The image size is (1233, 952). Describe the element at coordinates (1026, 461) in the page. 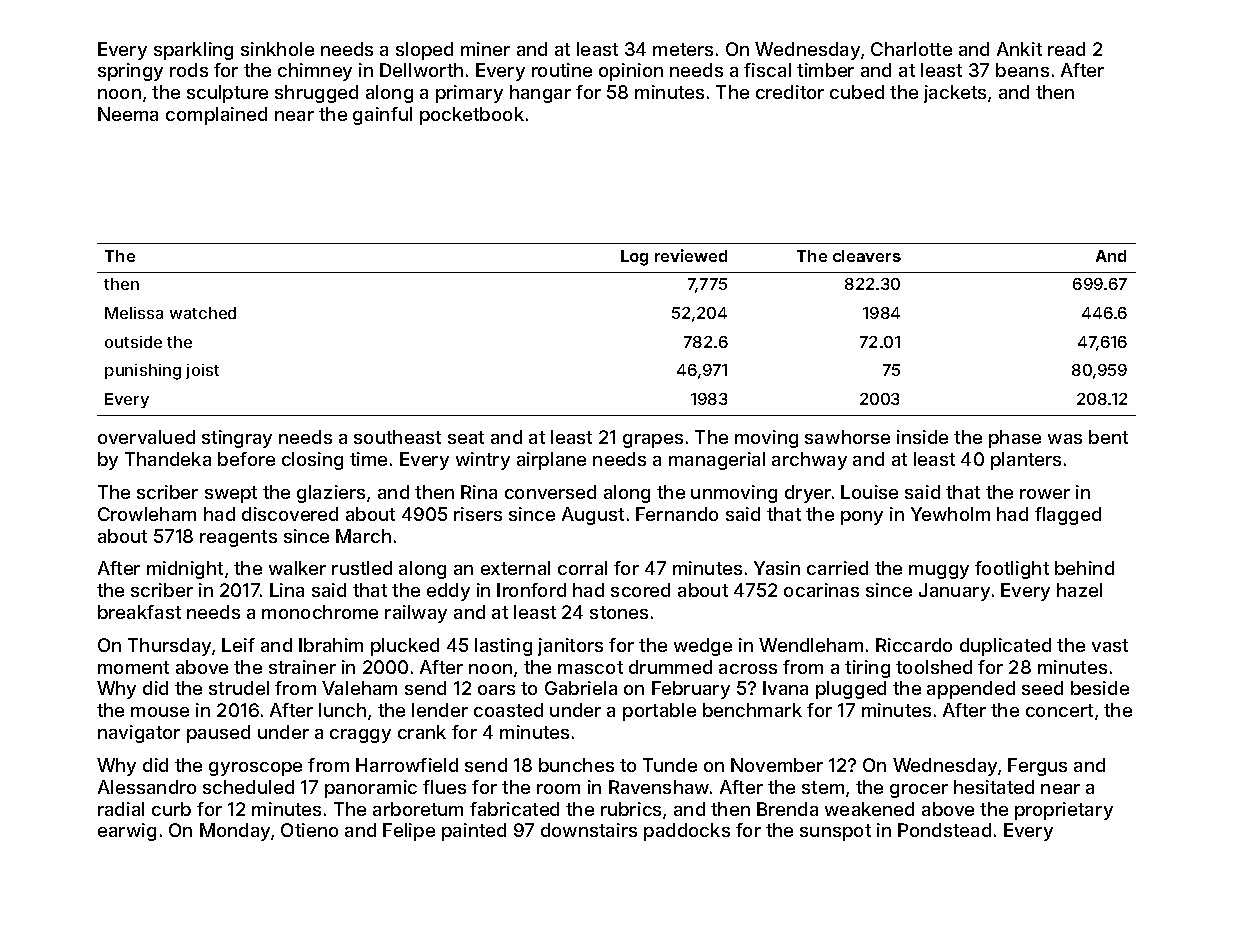

I see `planters` at that location.
